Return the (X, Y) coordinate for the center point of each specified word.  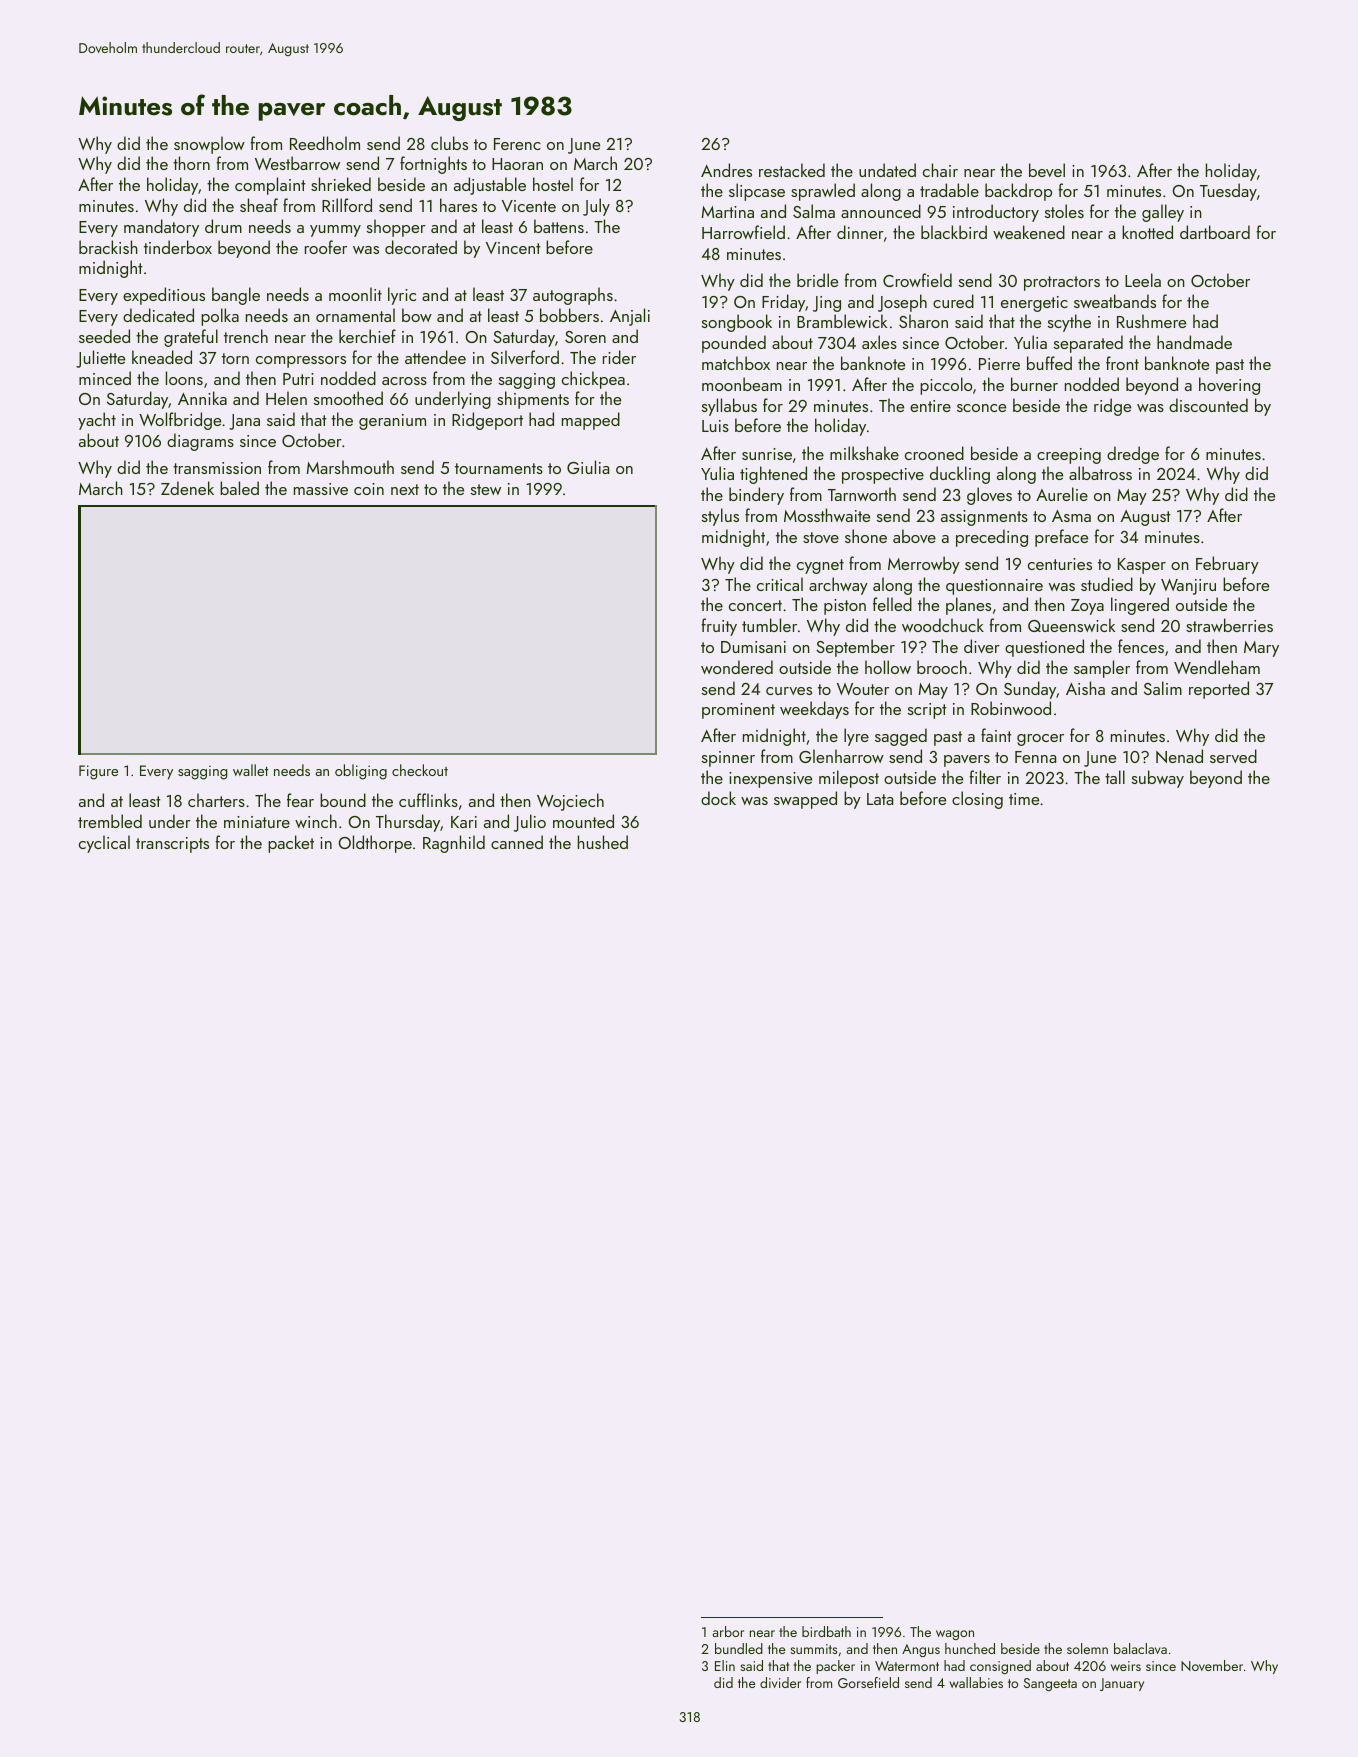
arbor (728, 1631)
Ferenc (517, 144)
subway (1158, 779)
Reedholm (325, 143)
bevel (1047, 170)
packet (291, 844)
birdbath (826, 1631)
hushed (603, 842)
